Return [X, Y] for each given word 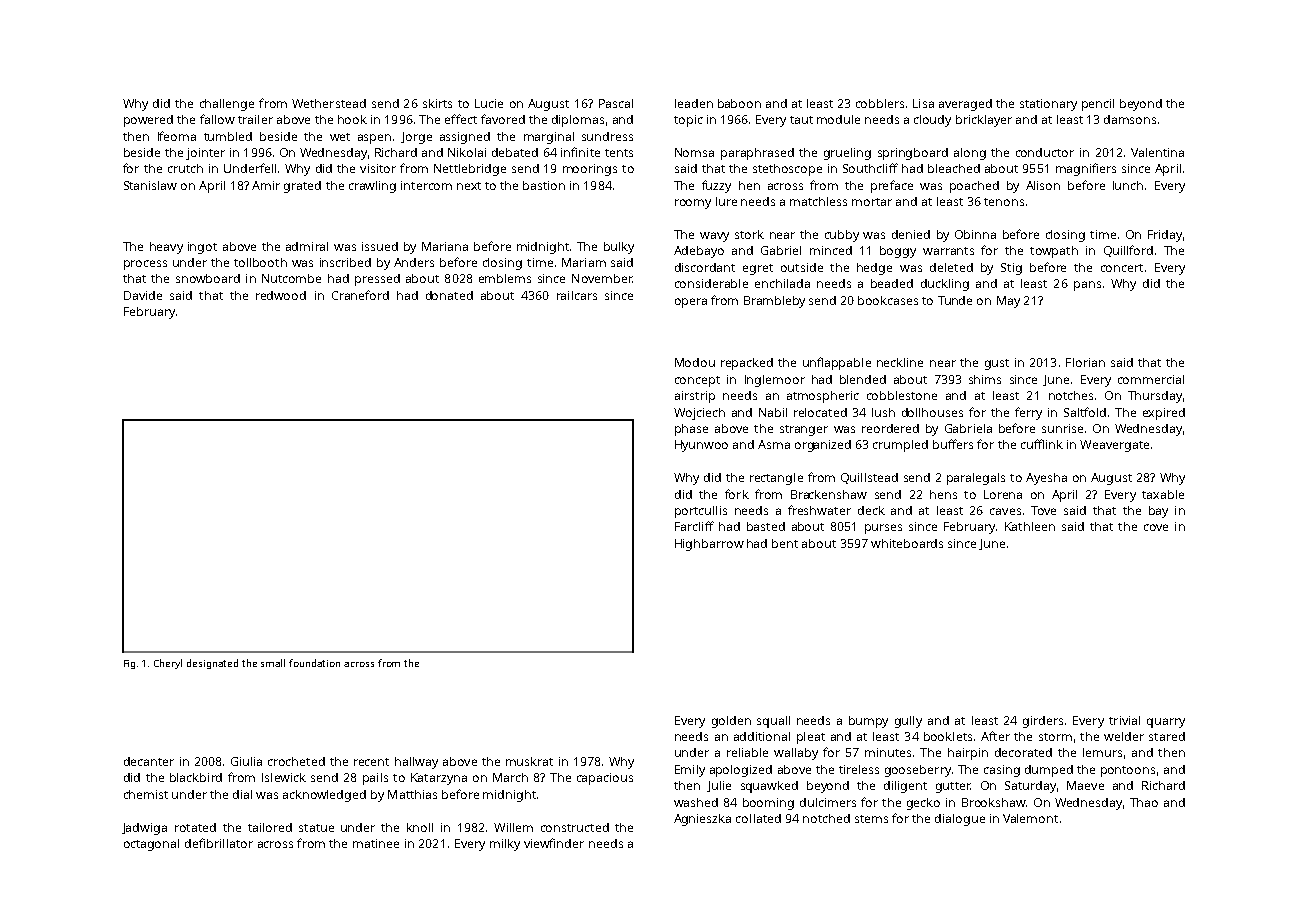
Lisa [923, 103]
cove [1156, 527]
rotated [195, 827]
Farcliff [694, 526]
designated [212, 664]
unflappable [837, 363]
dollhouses [932, 412]
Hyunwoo [701, 446]
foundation [314, 663]
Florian [1085, 362]
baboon [739, 103]
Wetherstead [329, 103]
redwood [281, 295]
